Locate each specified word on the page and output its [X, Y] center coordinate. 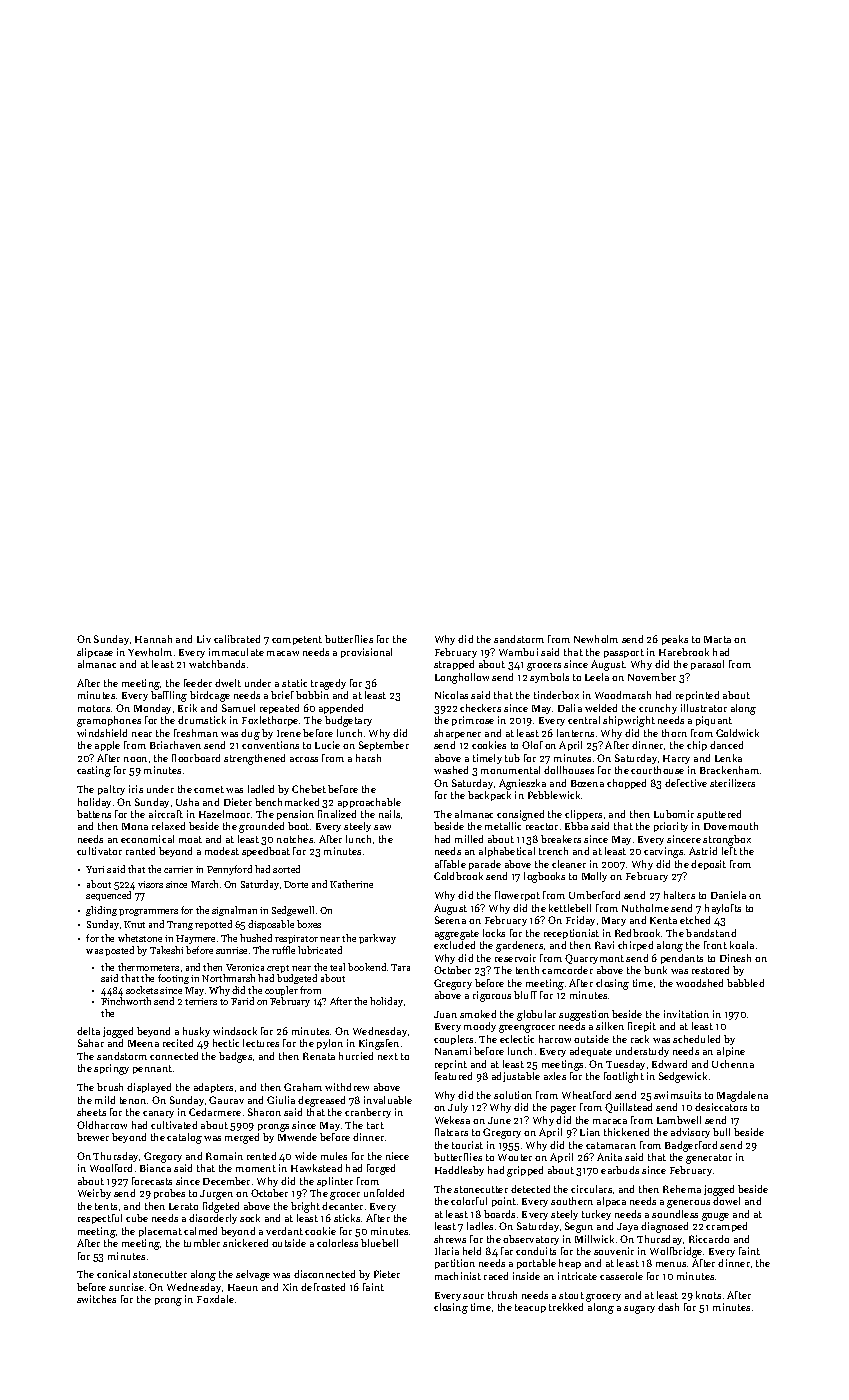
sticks [347, 1218]
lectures [261, 1043]
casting [94, 771]
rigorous [492, 996]
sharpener [457, 734]
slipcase [95, 653]
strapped [454, 665]
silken [610, 1026]
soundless [675, 1214]
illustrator [704, 708]
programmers [148, 912]
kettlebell [570, 908]
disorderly [213, 1219]
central [584, 720]
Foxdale [215, 1299]
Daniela [728, 895]
